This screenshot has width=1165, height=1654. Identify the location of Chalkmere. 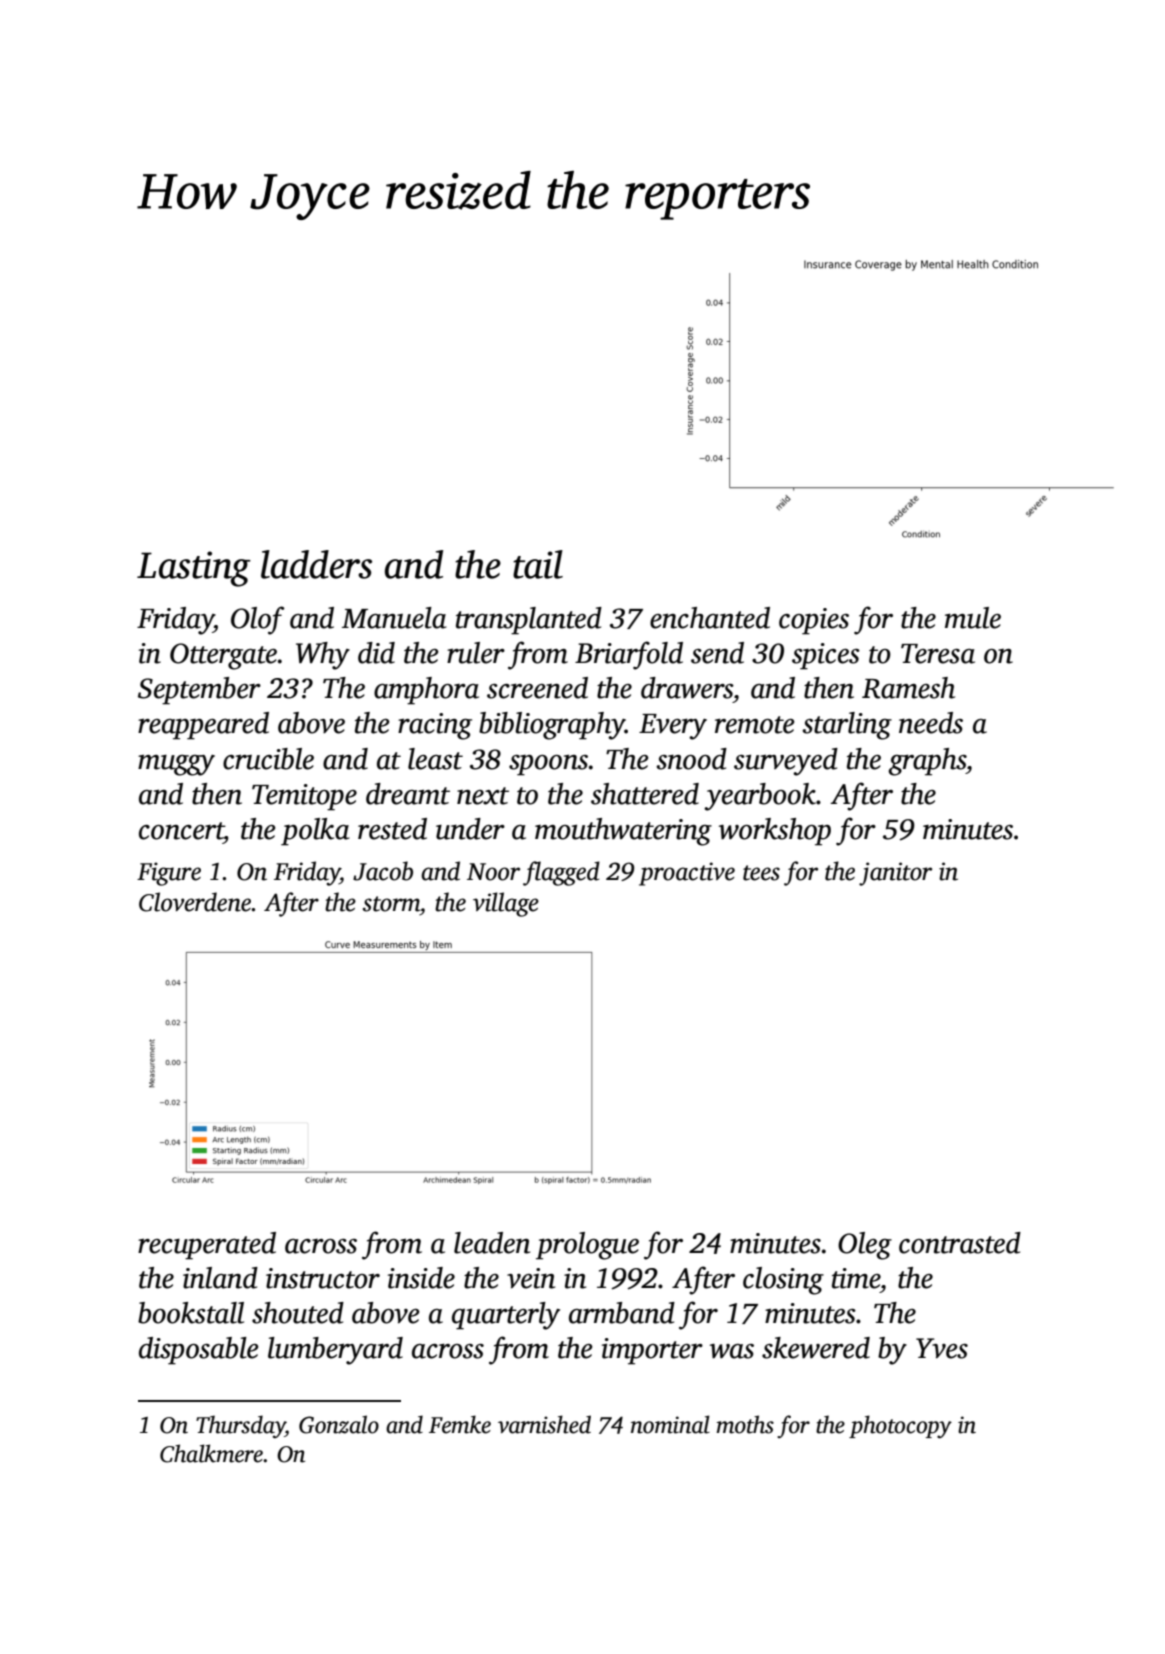
(211, 1453).
